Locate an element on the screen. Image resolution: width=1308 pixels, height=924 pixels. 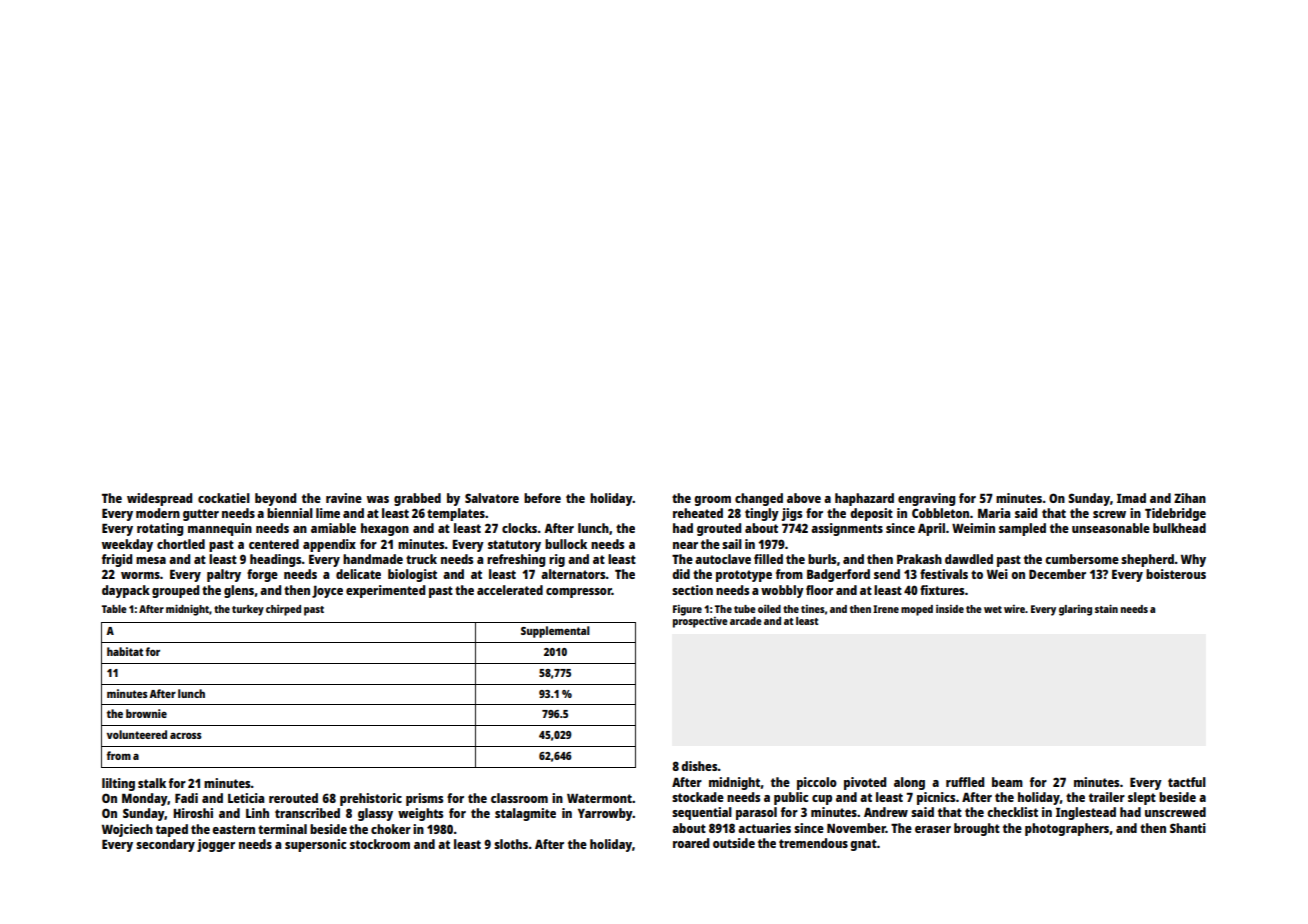
unseasonable is located at coordinates (1111, 528).
